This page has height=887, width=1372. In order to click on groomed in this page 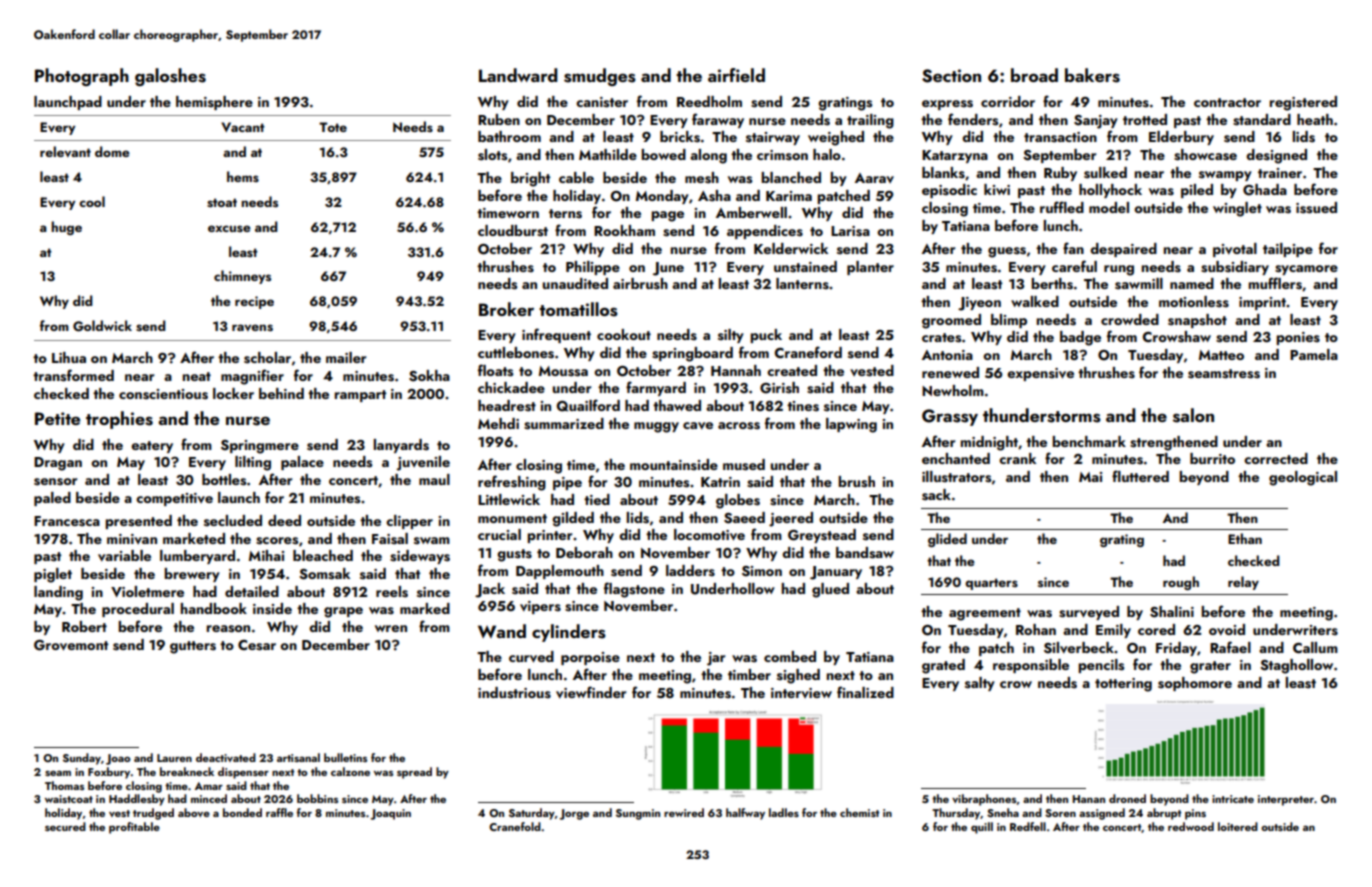, I will do `click(951, 321)`.
